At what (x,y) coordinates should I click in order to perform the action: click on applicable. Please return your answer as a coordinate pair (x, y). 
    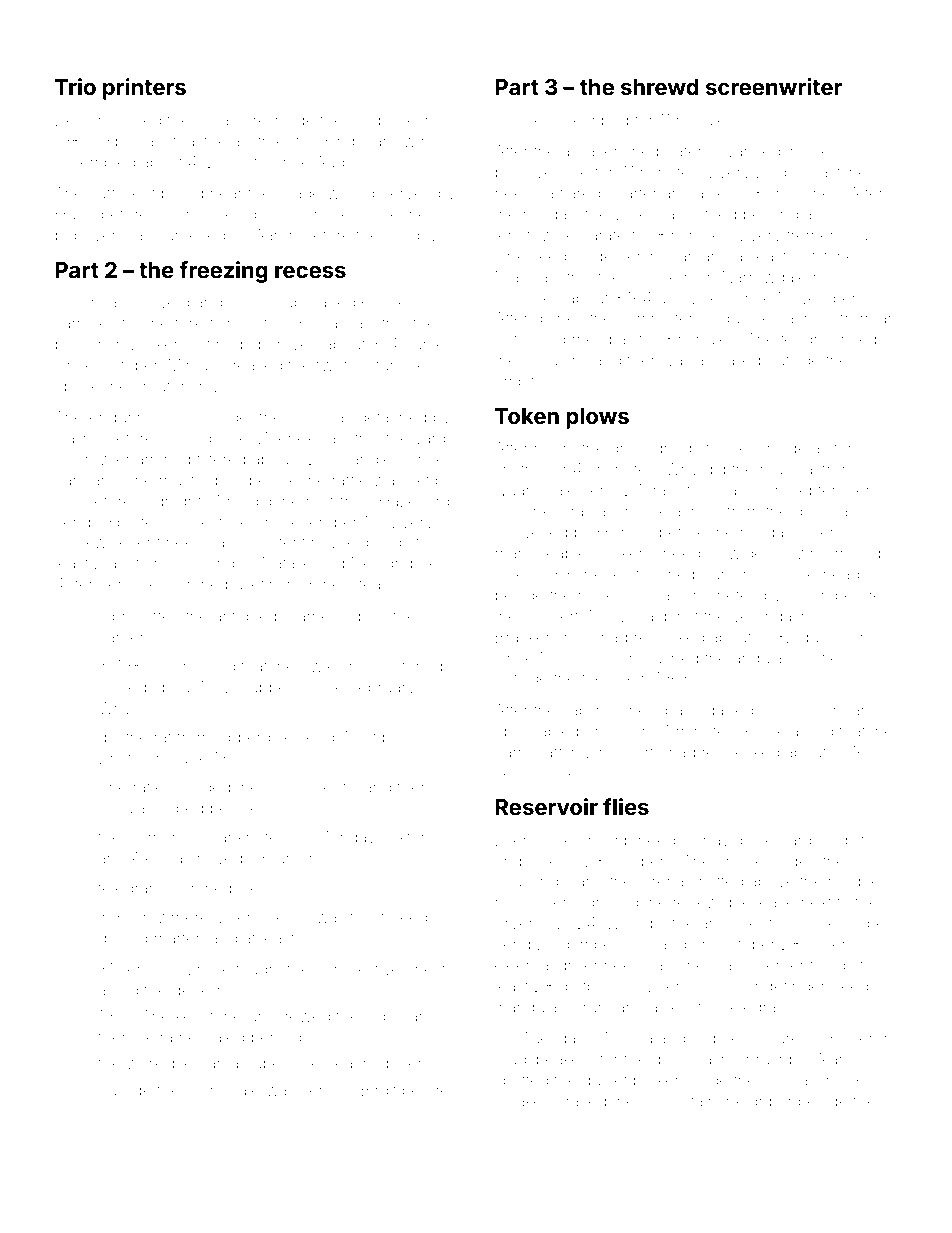
    Looking at the image, I should click on (532, 732).
